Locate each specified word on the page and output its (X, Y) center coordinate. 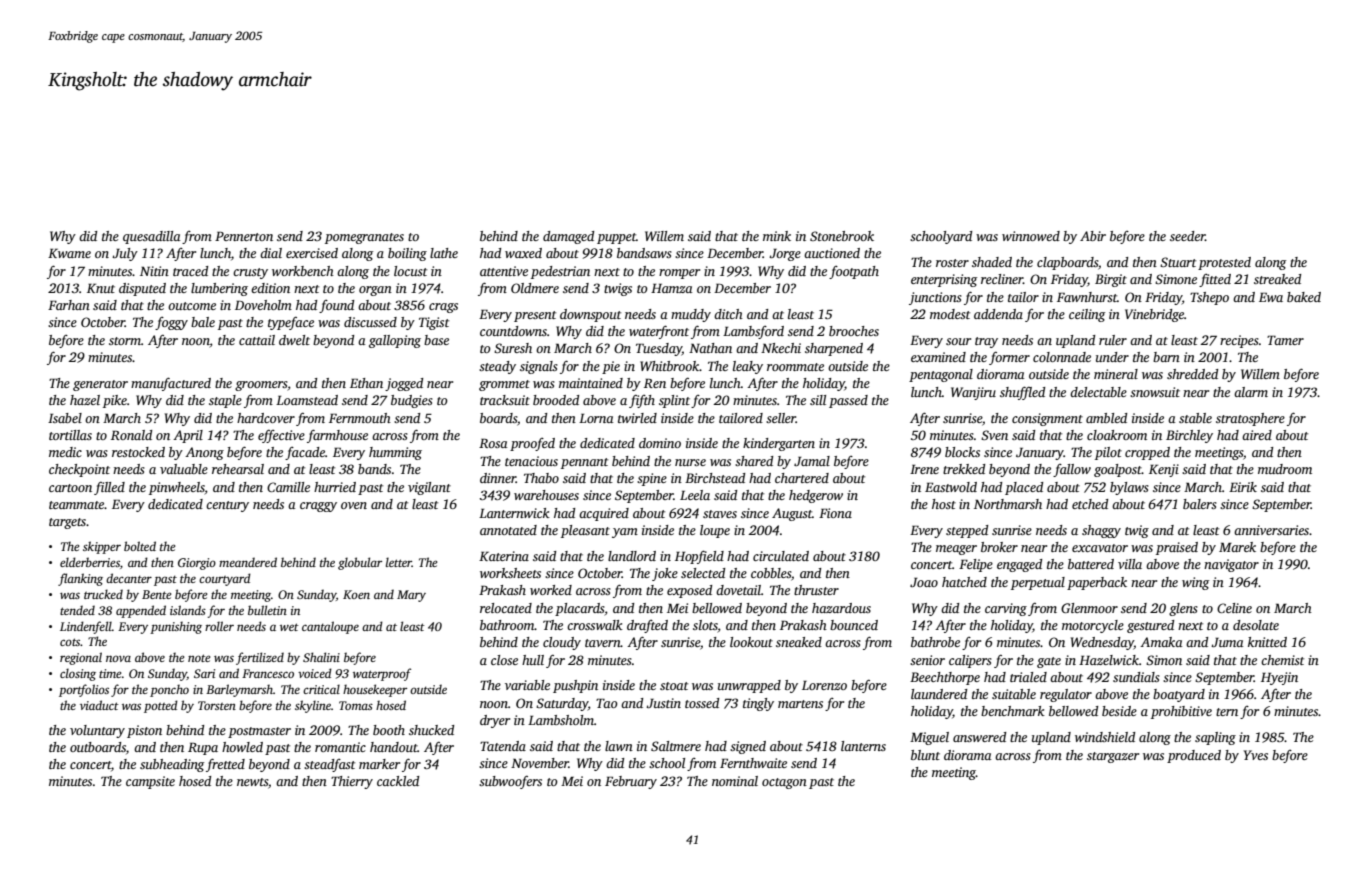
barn (1166, 357)
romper (679, 274)
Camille (288, 487)
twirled (637, 418)
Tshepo (1209, 298)
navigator (1231, 565)
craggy (318, 507)
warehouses (546, 495)
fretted (225, 765)
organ (375, 291)
